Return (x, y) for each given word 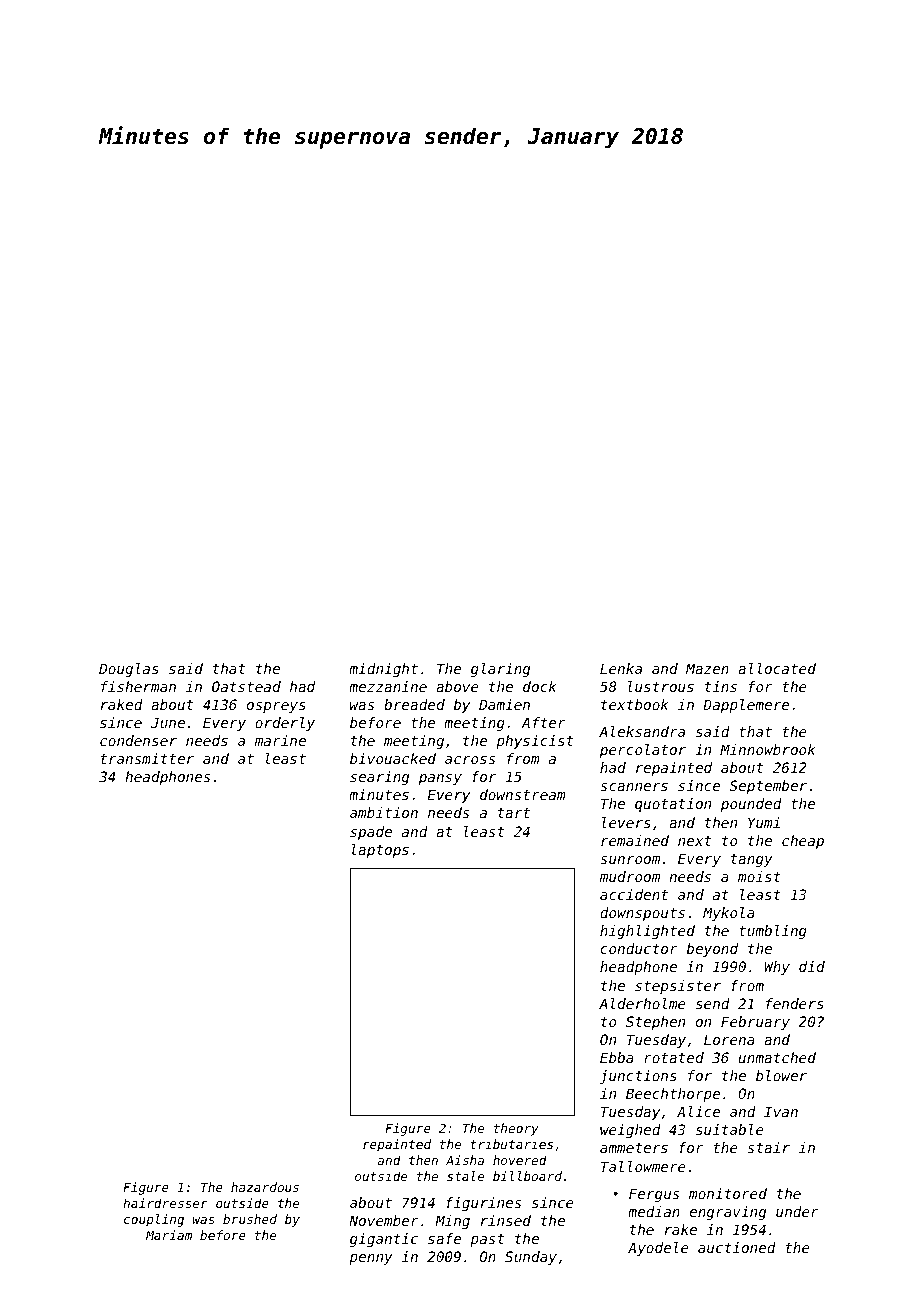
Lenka (621, 668)
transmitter (147, 758)
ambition (384, 812)
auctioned (737, 1247)
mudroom (630, 876)
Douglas (129, 670)
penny (371, 1259)
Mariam (169, 1235)
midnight (383, 670)
